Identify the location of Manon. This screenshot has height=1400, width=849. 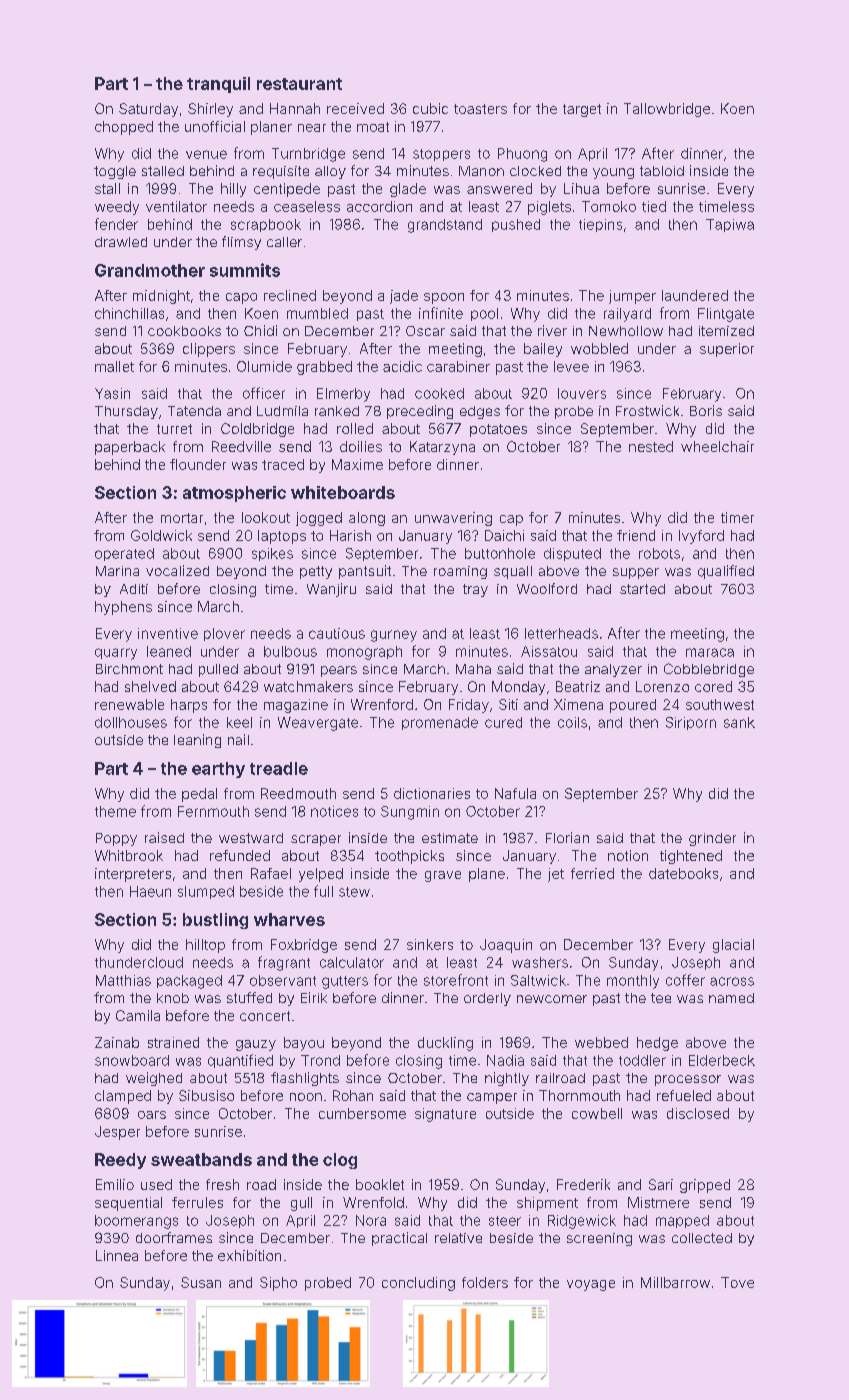
(481, 171).
